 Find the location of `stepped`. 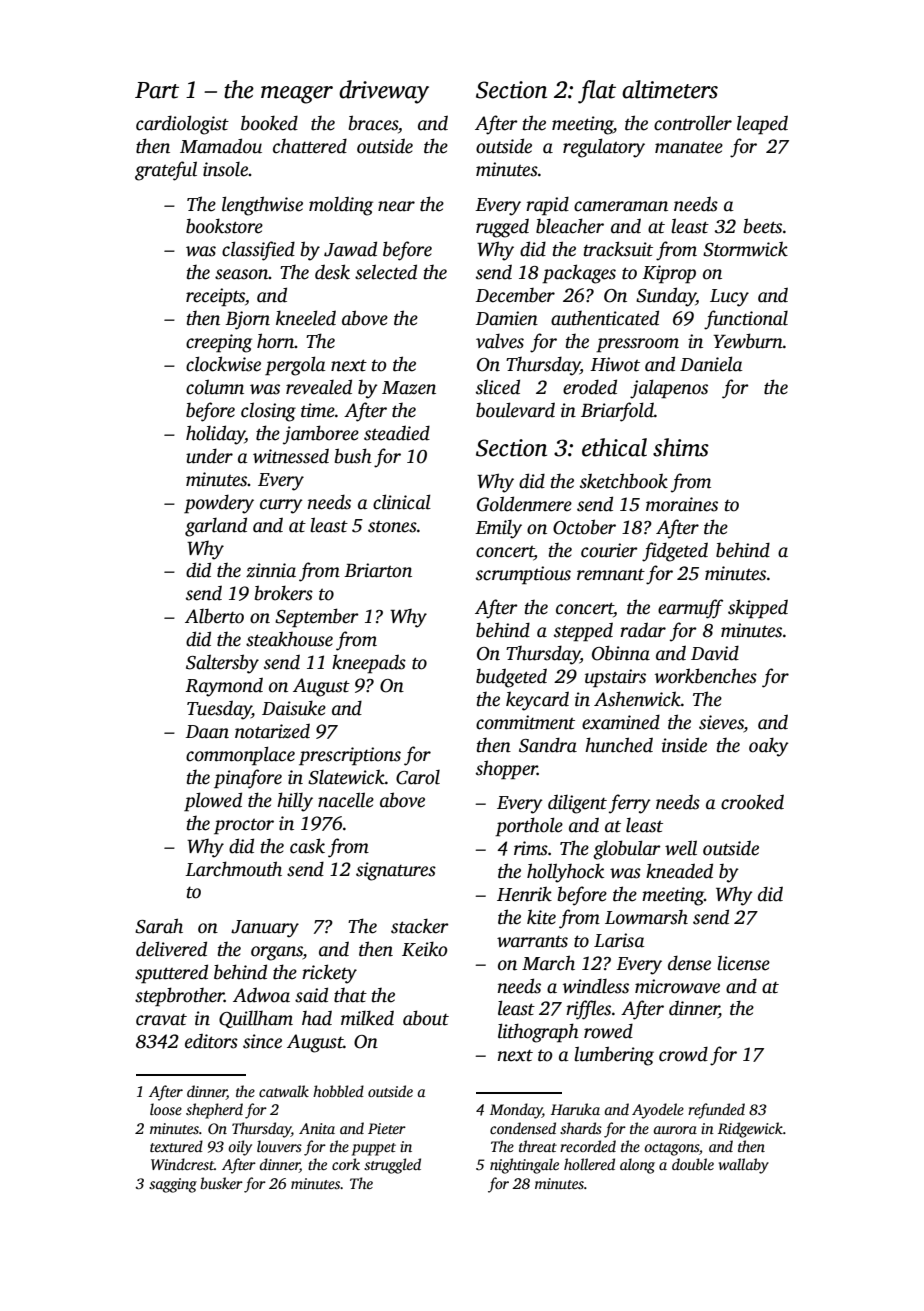

stepped is located at coordinates (583, 632).
